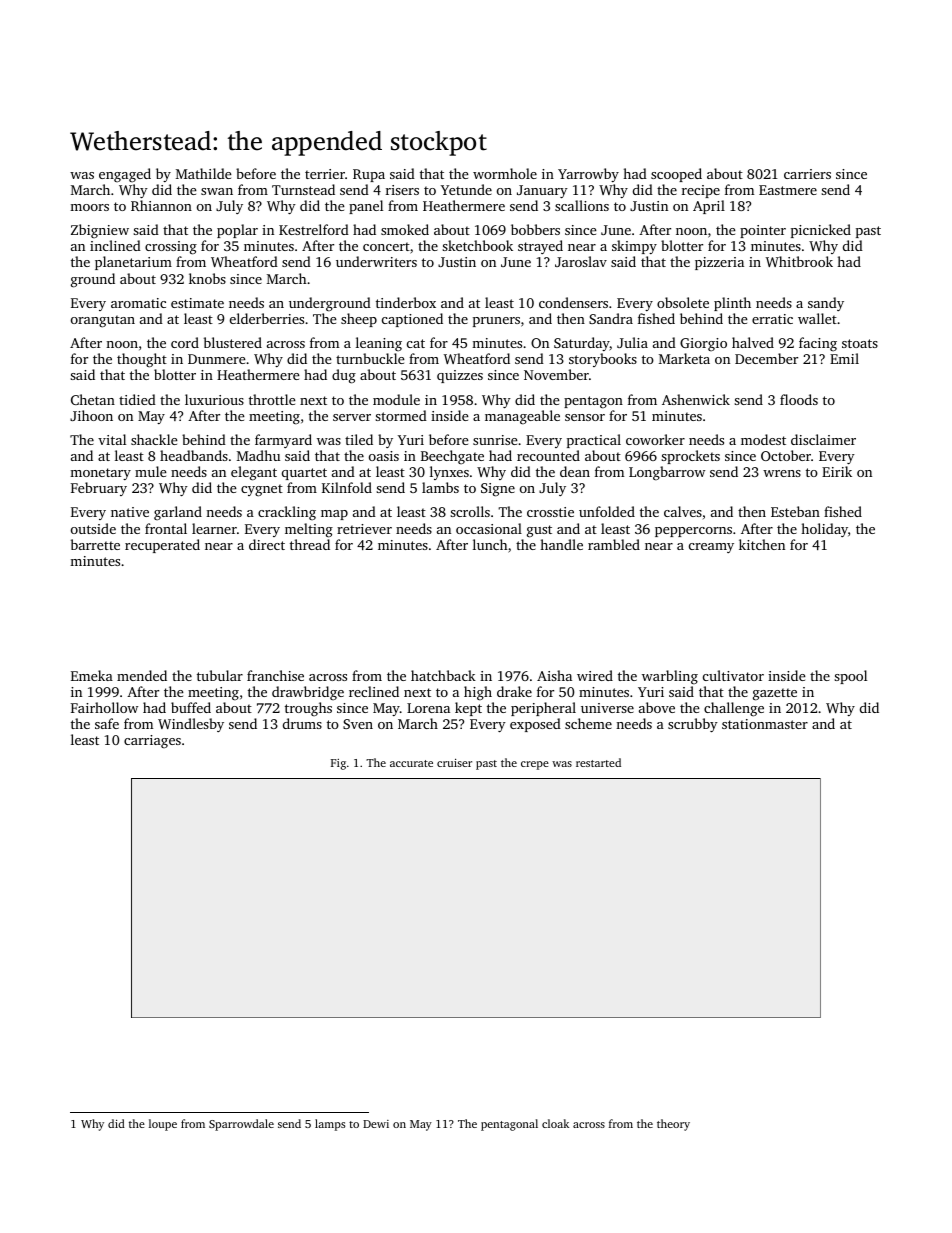 This page has height=1233, width=952. I want to click on Mathilde, so click(204, 173).
